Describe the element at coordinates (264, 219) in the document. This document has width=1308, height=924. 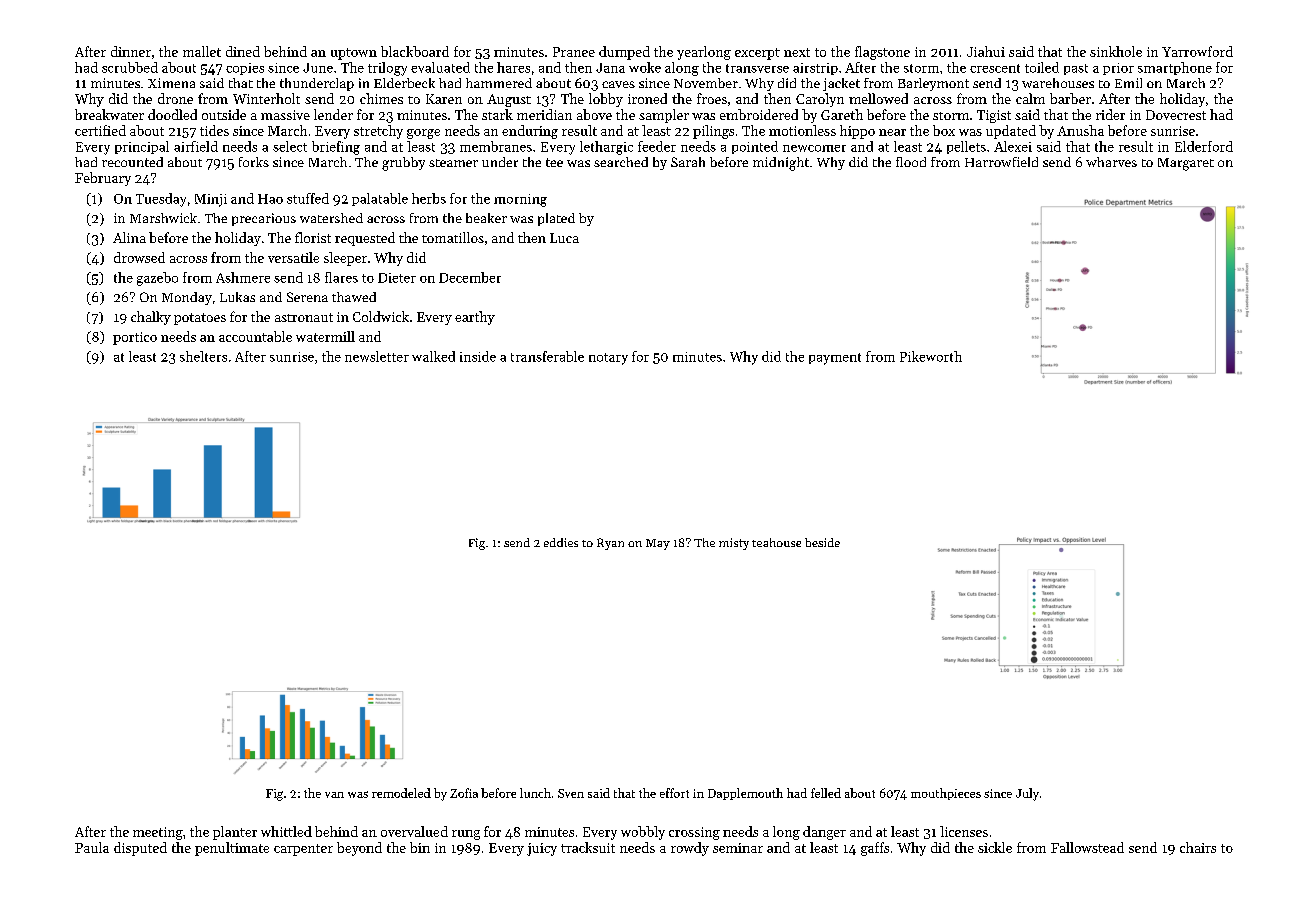
I see `precarious` at that location.
